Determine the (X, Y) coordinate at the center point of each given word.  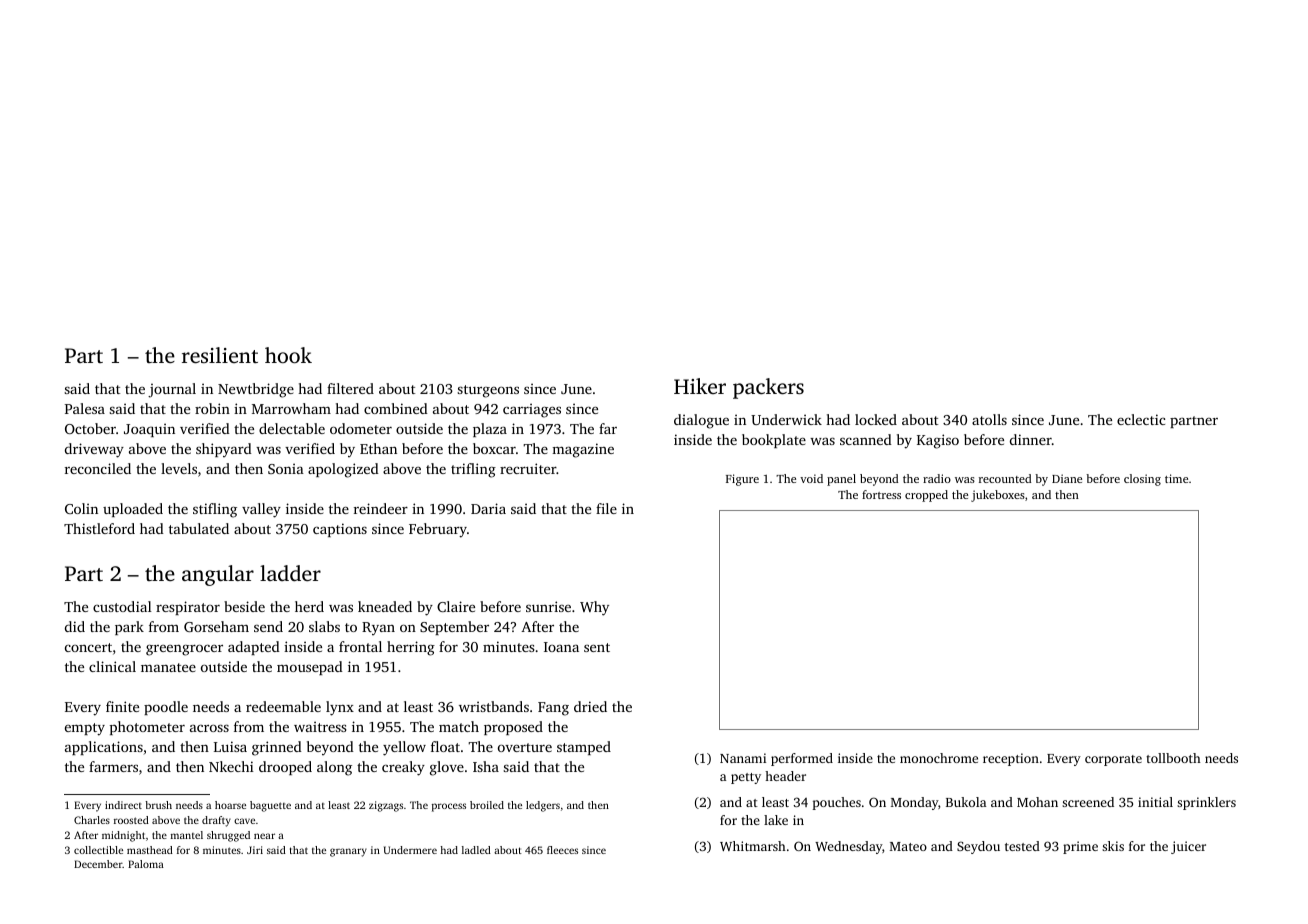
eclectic (1141, 419)
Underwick (786, 419)
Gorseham (216, 626)
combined (396, 408)
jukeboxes (998, 496)
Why (594, 608)
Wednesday (848, 847)
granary (348, 852)
